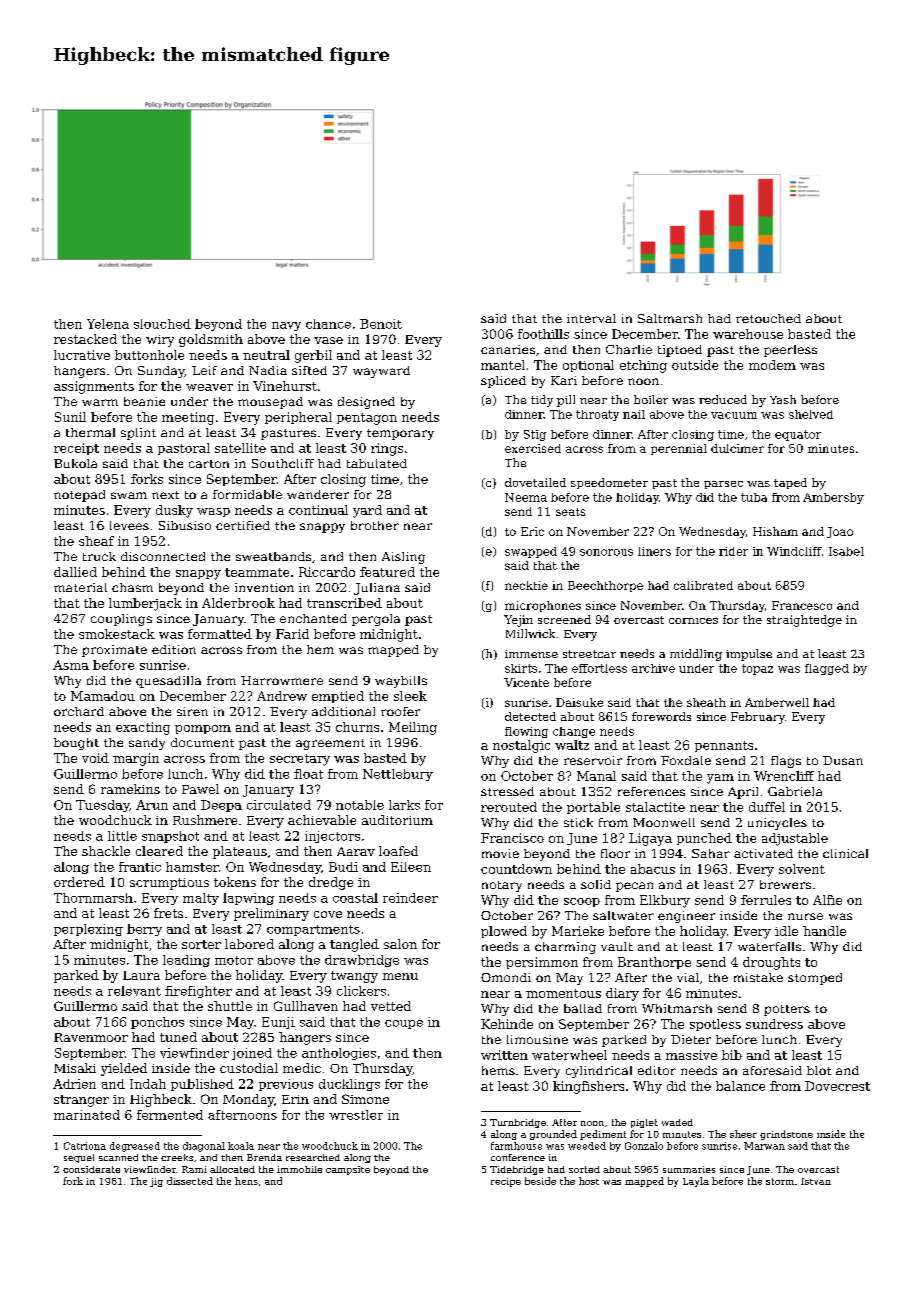  What do you see at coordinates (504, 932) in the image?
I see `plowed` at bounding box center [504, 932].
